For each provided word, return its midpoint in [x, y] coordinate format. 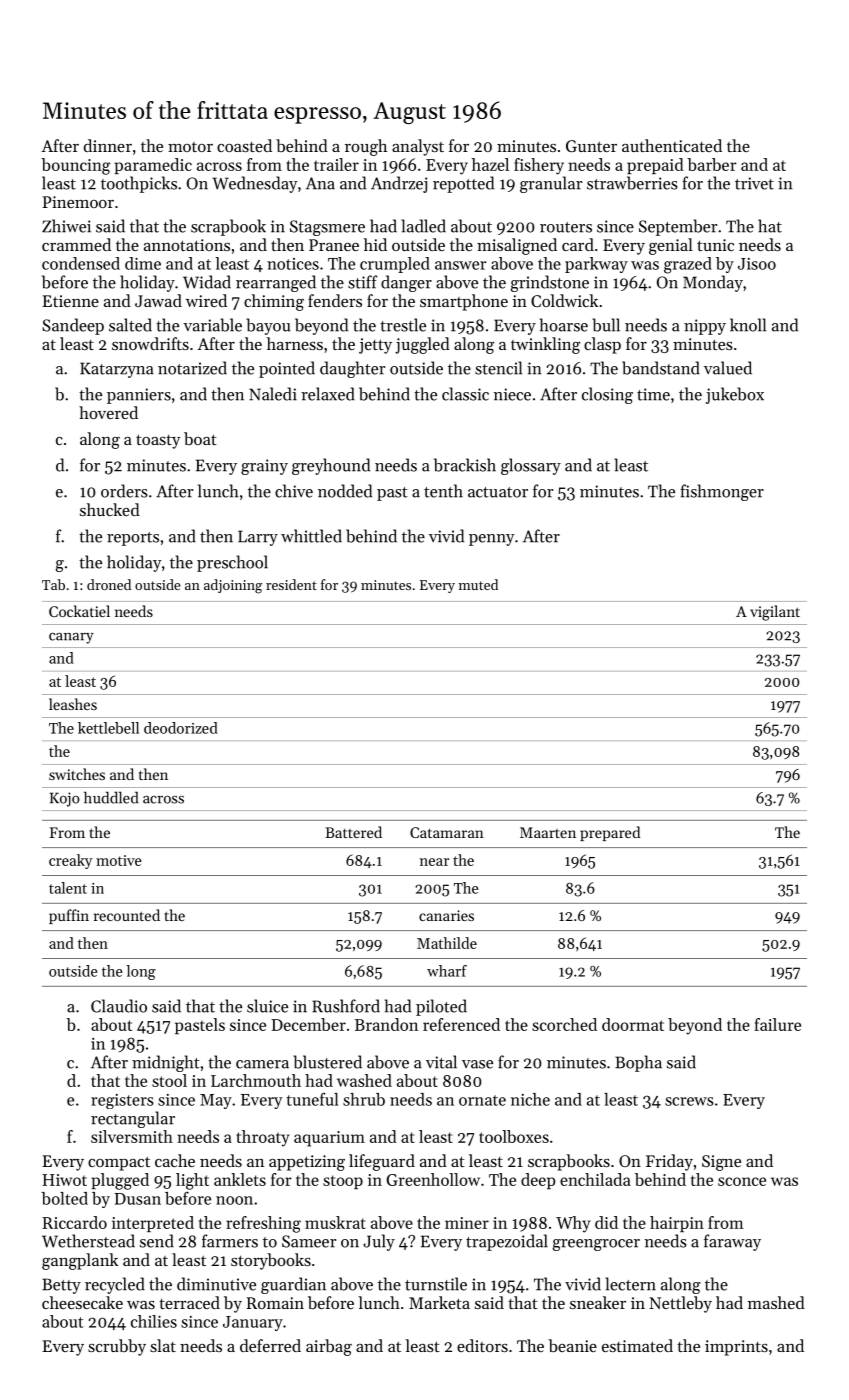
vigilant [775, 613]
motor [190, 147]
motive [119, 860]
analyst [418, 147]
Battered [353, 832]
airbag [329, 1347]
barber [712, 164]
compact [119, 1163]
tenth [443, 491]
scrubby [117, 1347]
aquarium [329, 1139]
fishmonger [722, 492]
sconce [742, 1181]
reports [133, 539]
